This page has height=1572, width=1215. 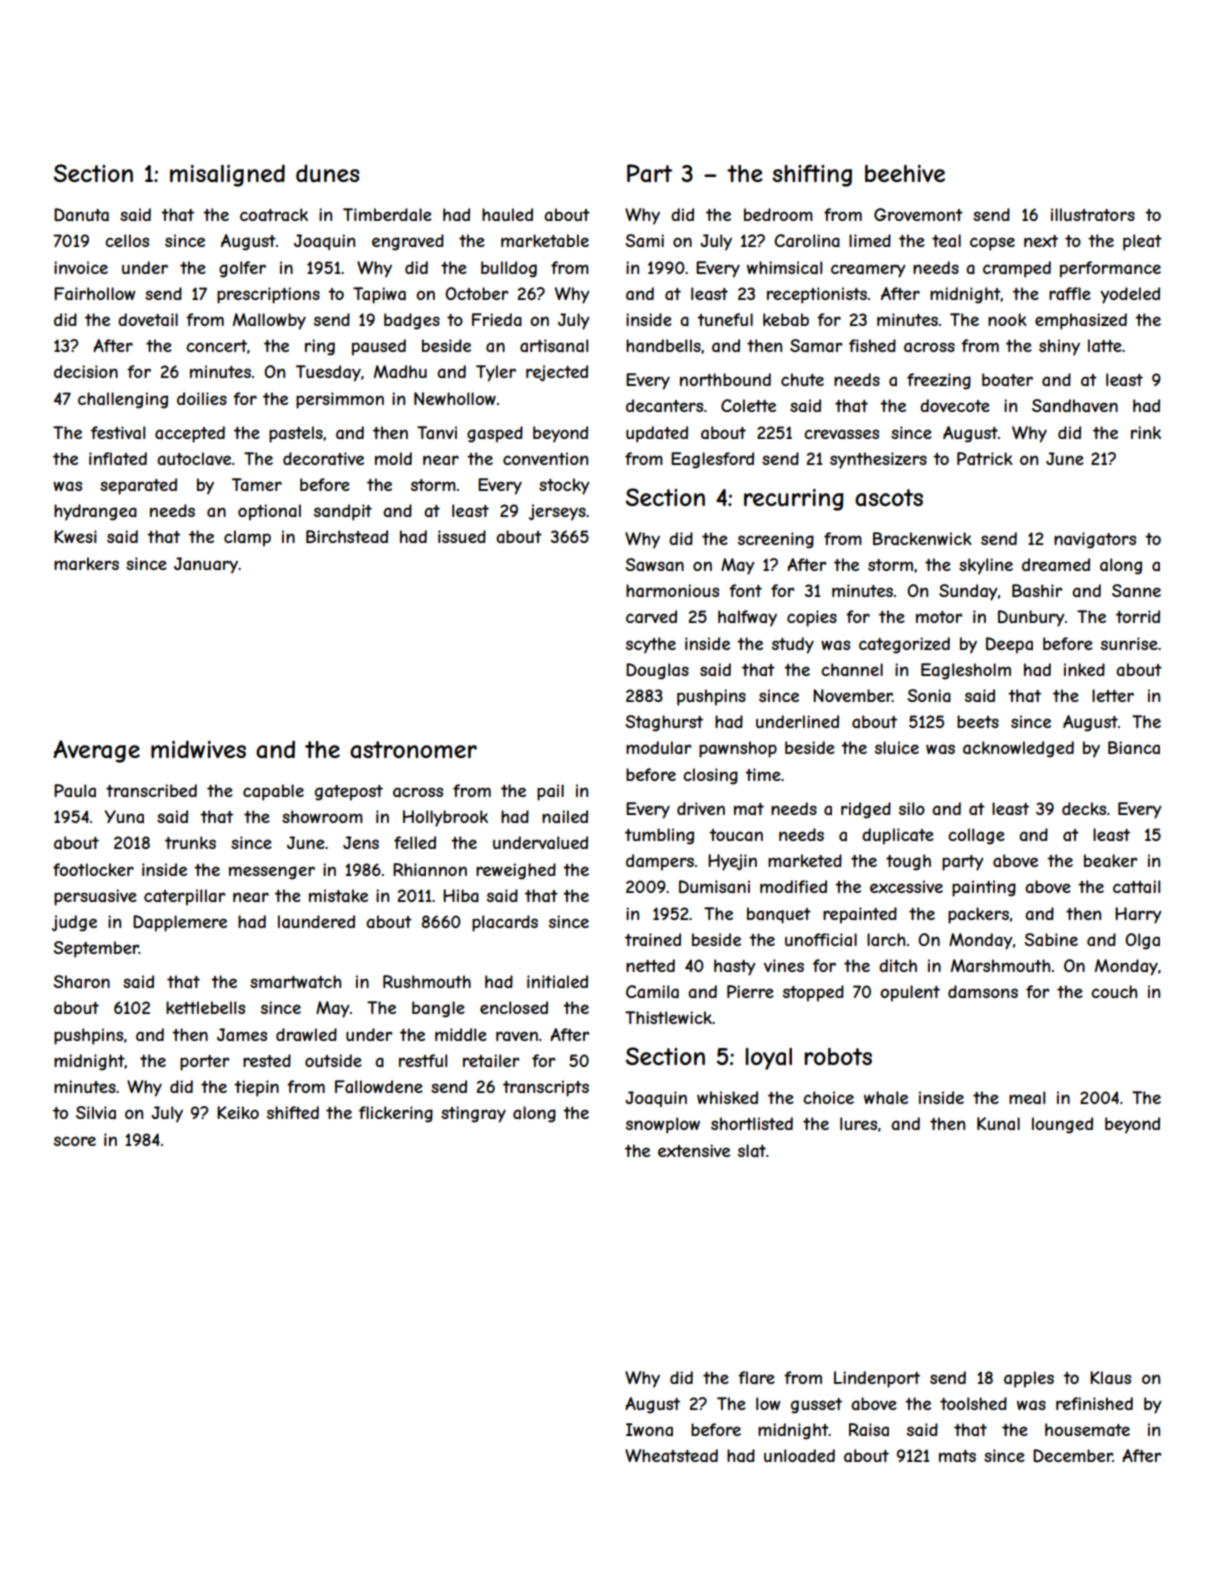 What do you see at coordinates (1093, 214) in the page?
I see `illustrators` at bounding box center [1093, 214].
